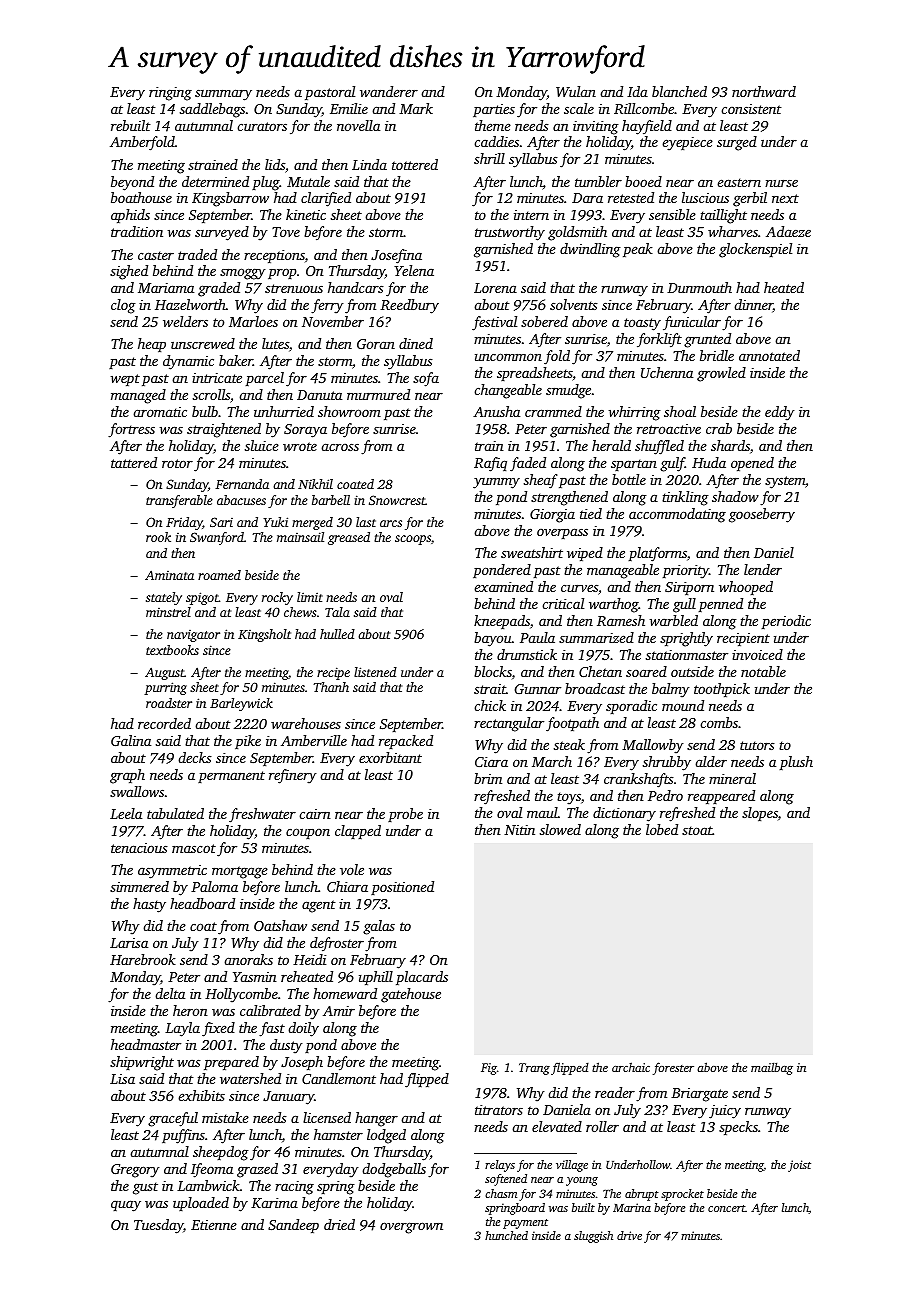 This image has height=1308, width=924. I want to click on Chiara, so click(347, 886).
